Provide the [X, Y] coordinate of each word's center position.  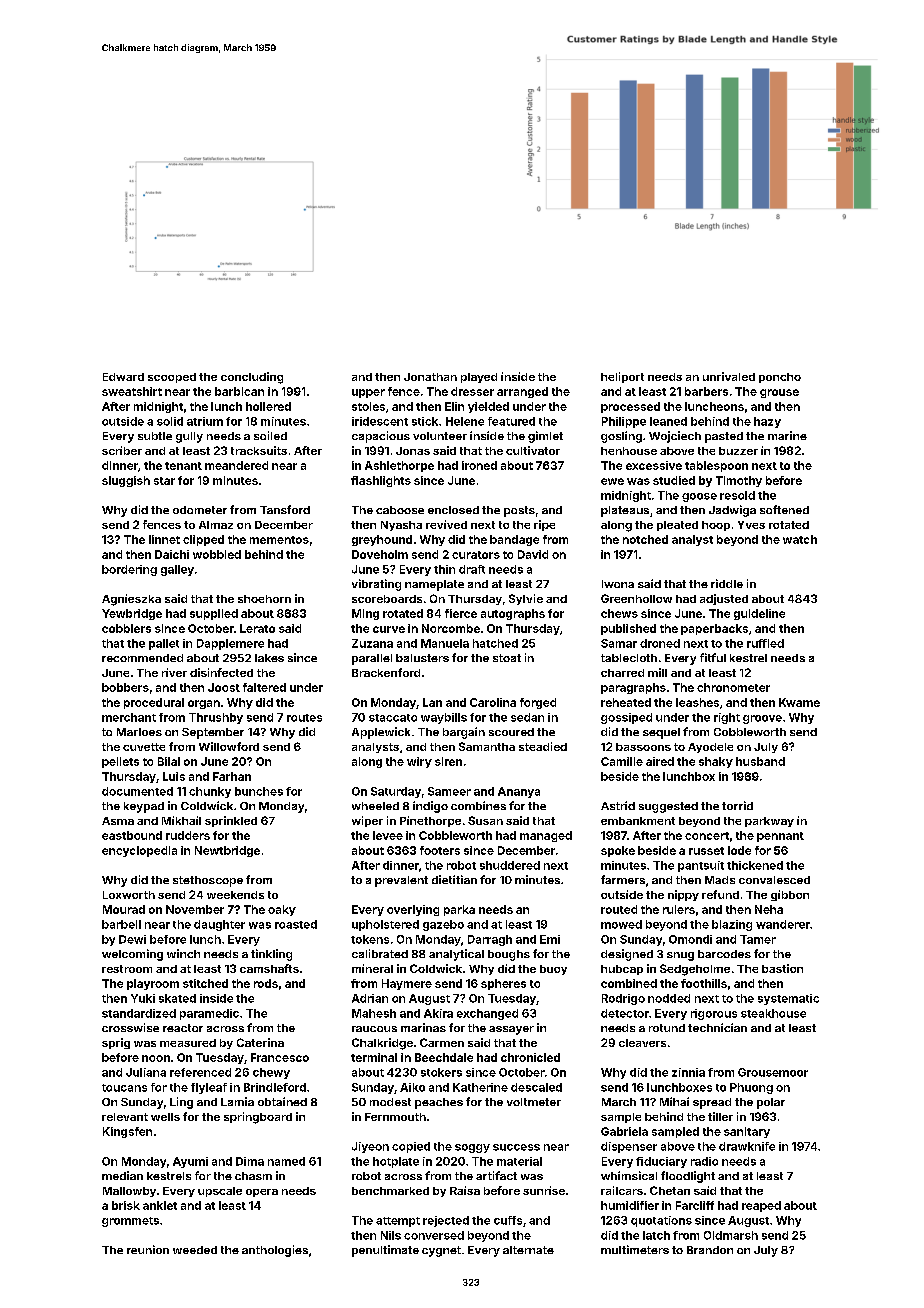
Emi [550, 939]
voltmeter [534, 1102]
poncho [780, 378]
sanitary [747, 1132]
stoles [368, 406]
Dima [250, 1161]
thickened [755, 865]
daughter [219, 925]
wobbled [217, 554]
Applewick [381, 733]
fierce [461, 613]
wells [165, 1117]
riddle [727, 583]
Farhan [232, 776]
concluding [252, 378]
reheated [626, 702]
